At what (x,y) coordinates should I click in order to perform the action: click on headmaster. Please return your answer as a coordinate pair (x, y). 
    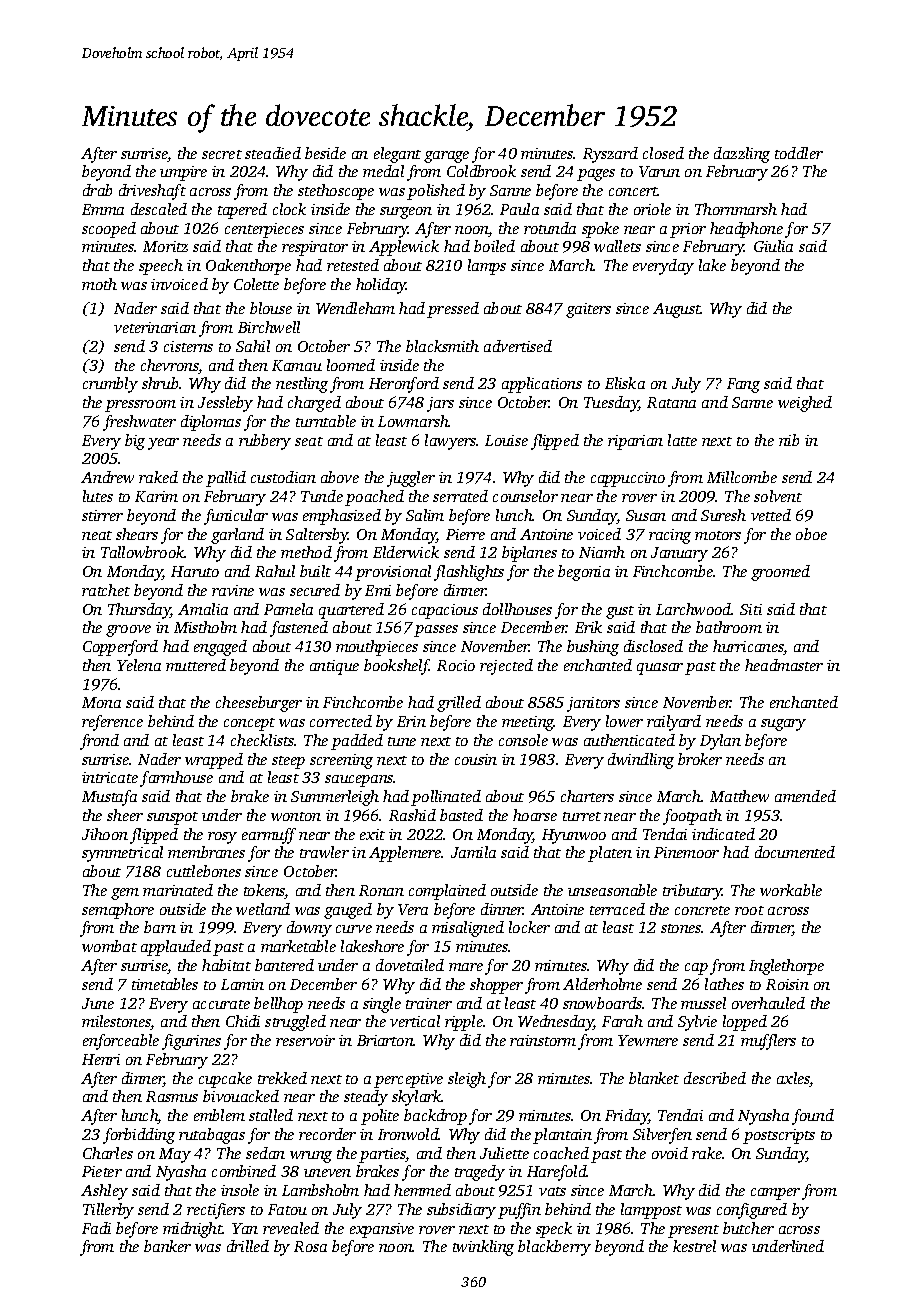
    Looking at the image, I should click on (784, 665).
